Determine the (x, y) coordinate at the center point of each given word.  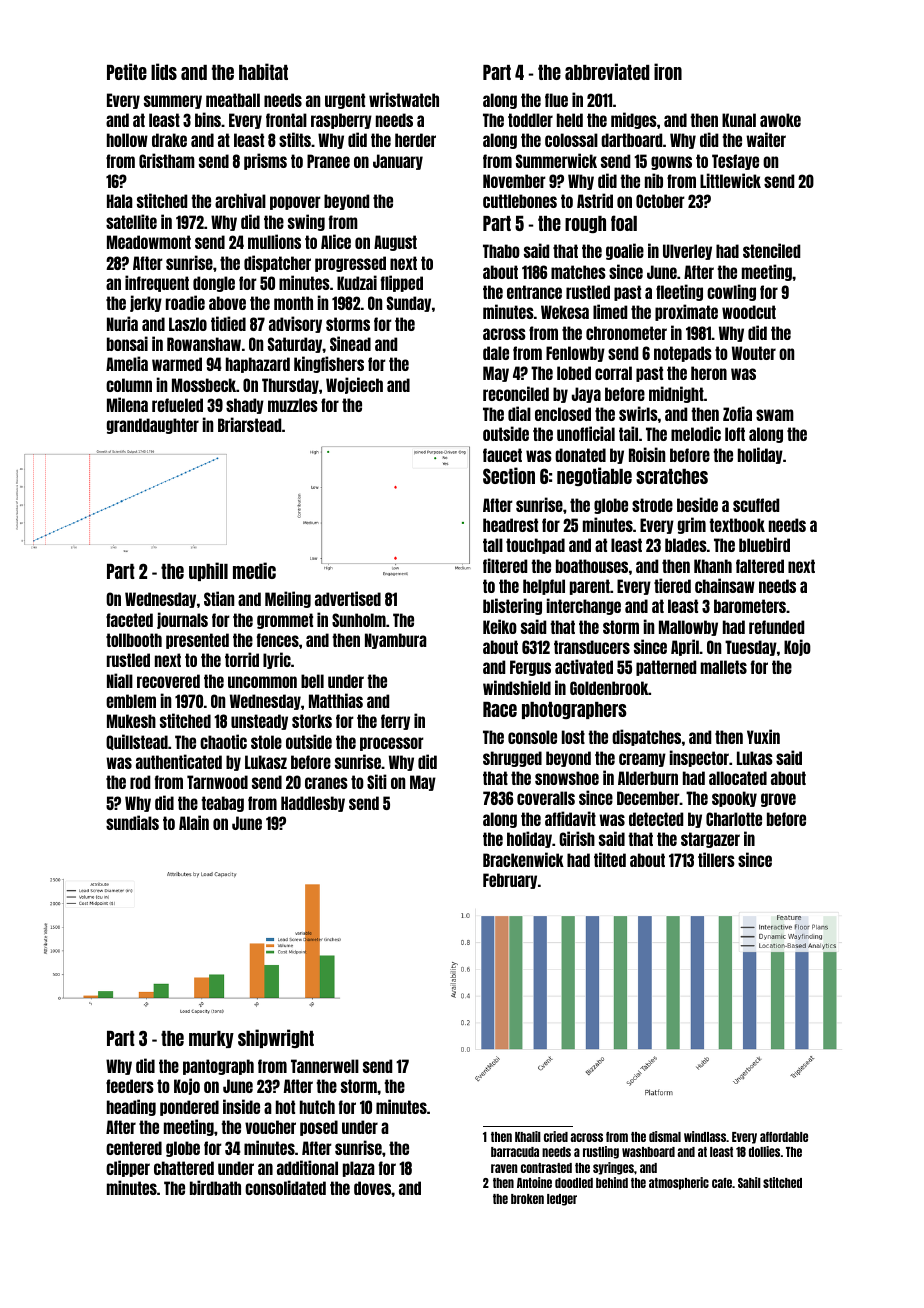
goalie (625, 251)
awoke (780, 120)
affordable (784, 1137)
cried (556, 1136)
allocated (738, 778)
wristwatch (404, 99)
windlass (705, 1136)
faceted (129, 620)
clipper (128, 1168)
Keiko (500, 626)
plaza (359, 1169)
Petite (127, 71)
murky (211, 1039)
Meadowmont (149, 242)
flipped (402, 283)
